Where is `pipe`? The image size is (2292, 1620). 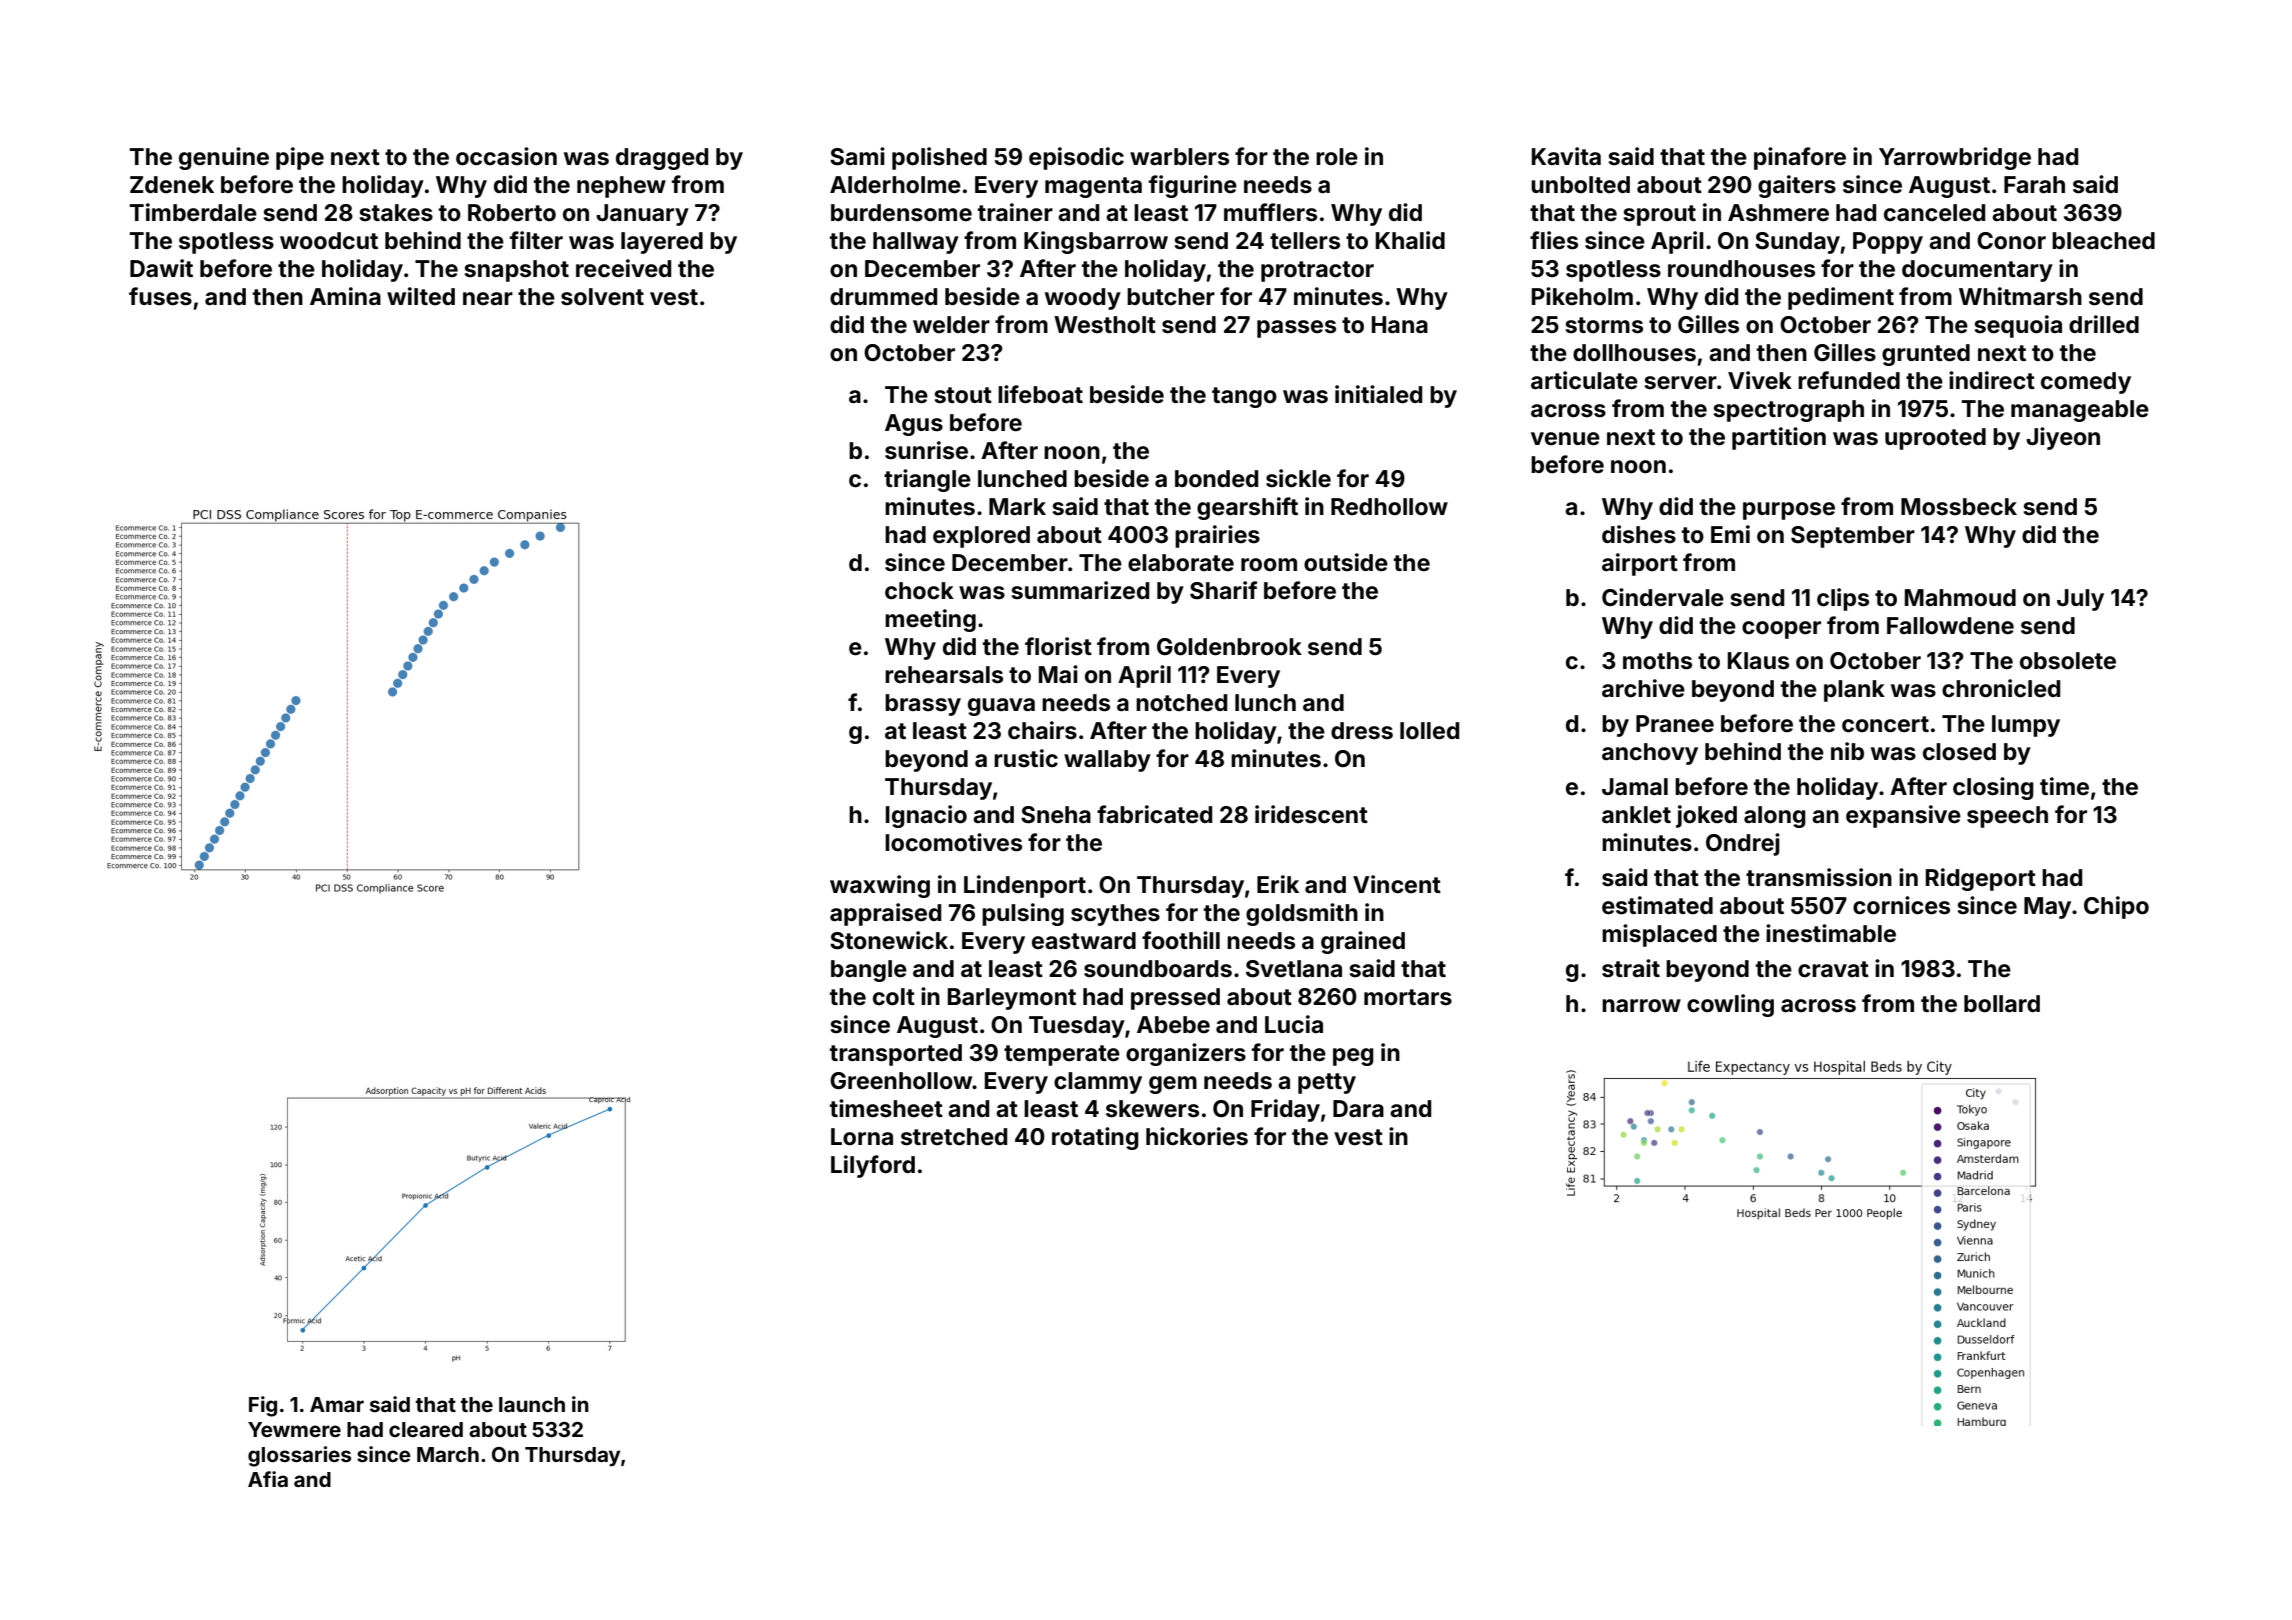 pipe is located at coordinates (300, 158).
